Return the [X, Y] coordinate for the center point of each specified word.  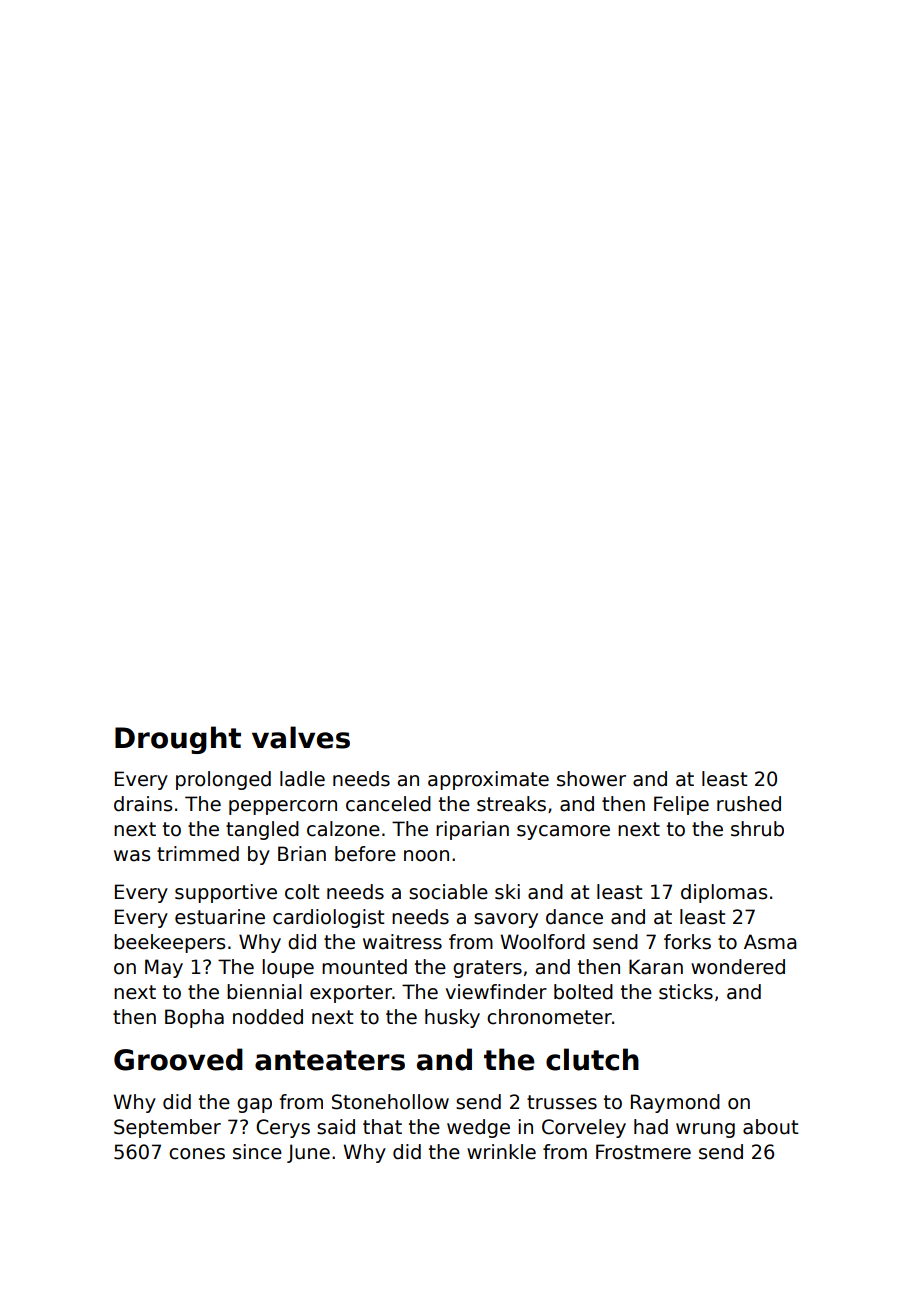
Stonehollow [390, 1102]
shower [591, 779]
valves [301, 737]
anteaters [330, 1060]
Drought [178, 740]
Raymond [675, 1103]
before [365, 854]
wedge [478, 1128]
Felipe [681, 805]
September [167, 1128]
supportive [226, 893]
